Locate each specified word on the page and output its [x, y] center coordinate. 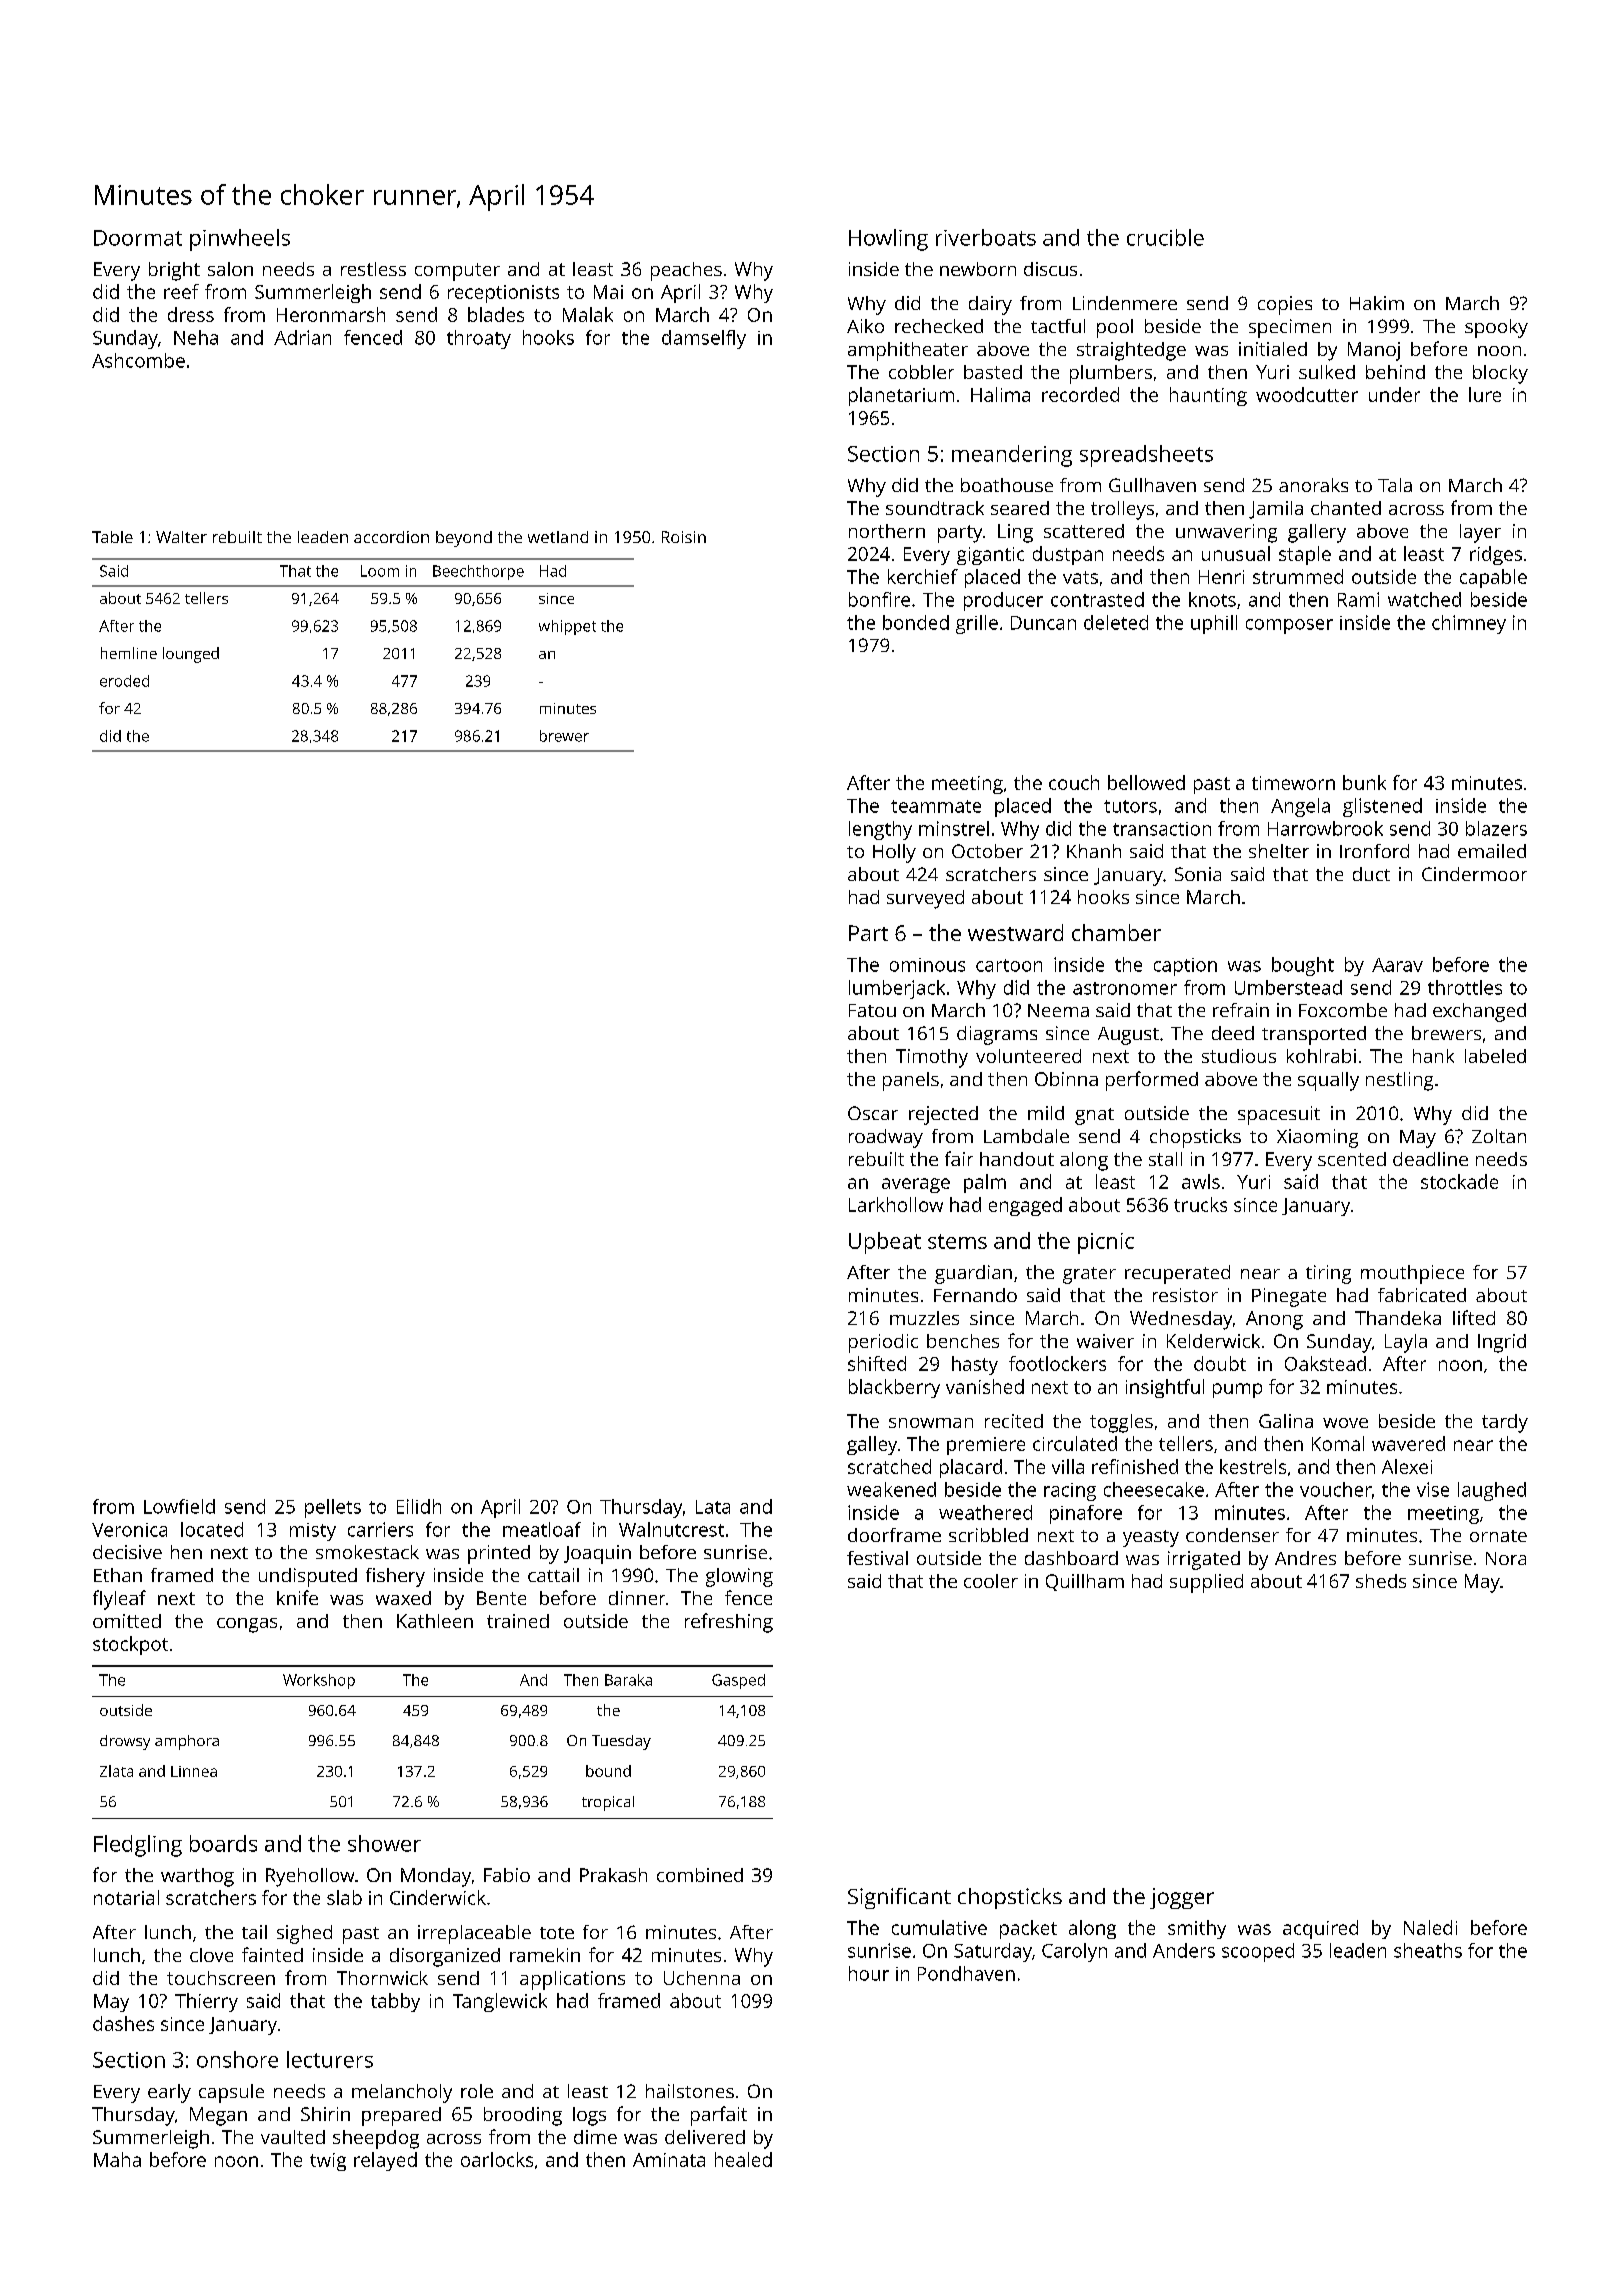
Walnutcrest [671, 1529]
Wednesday [1181, 1320]
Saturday [993, 1952]
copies [1285, 305]
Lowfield [179, 1506]
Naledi [1430, 1927]
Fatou [872, 1010]
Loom [380, 571]
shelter [1279, 851]
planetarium [901, 396]
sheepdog [376, 2139]
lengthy [880, 830]
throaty [479, 339]
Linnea [194, 1771]
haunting [1208, 396]
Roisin [684, 537]
